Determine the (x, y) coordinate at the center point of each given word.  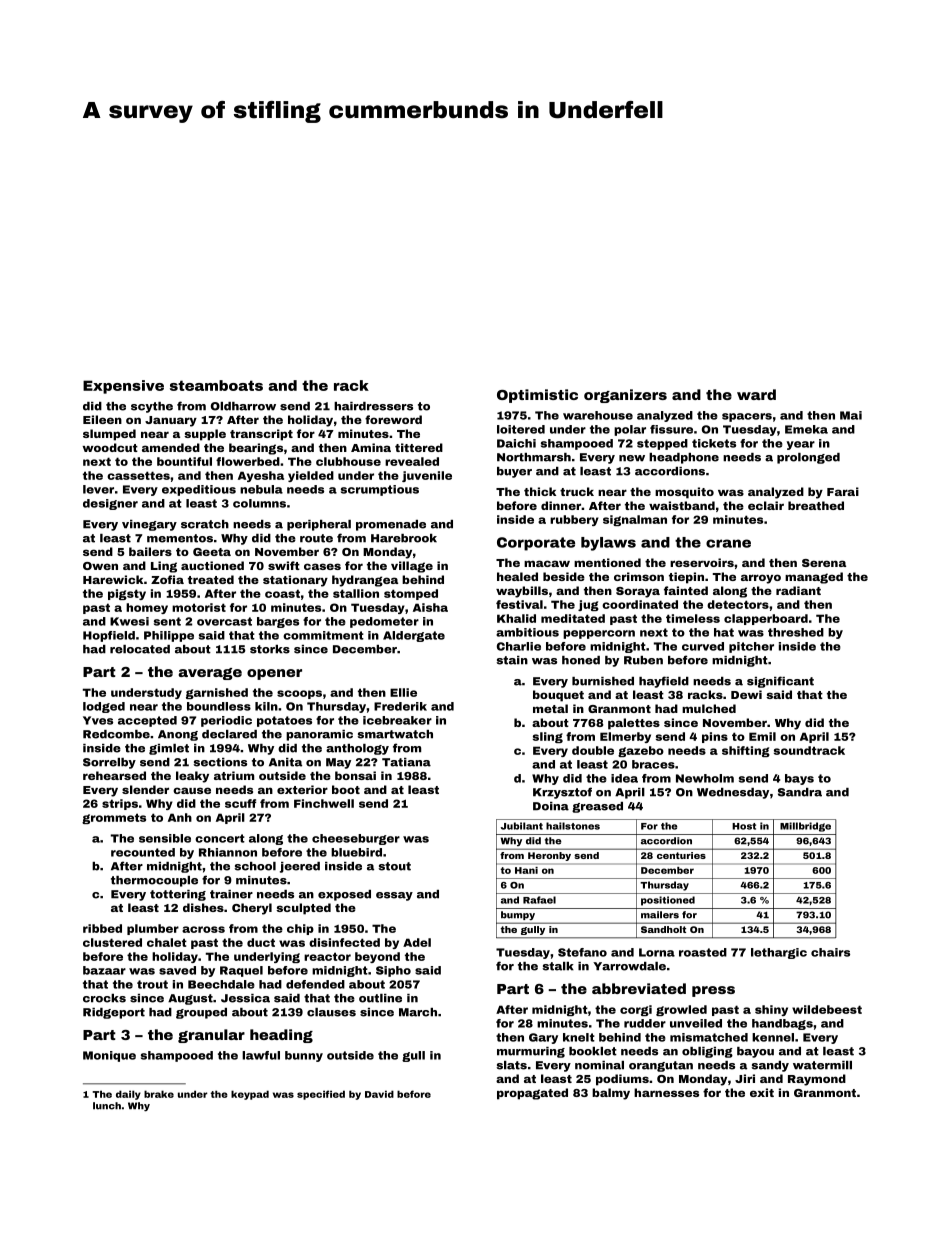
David (379, 1094)
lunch (107, 1106)
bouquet (558, 696)
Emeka (806, 429)
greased (597, 807)
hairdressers (373, 406)
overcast (224, 621)
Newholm (705, 778)
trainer (231, 894)
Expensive (123, 387)
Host (744, 826)
